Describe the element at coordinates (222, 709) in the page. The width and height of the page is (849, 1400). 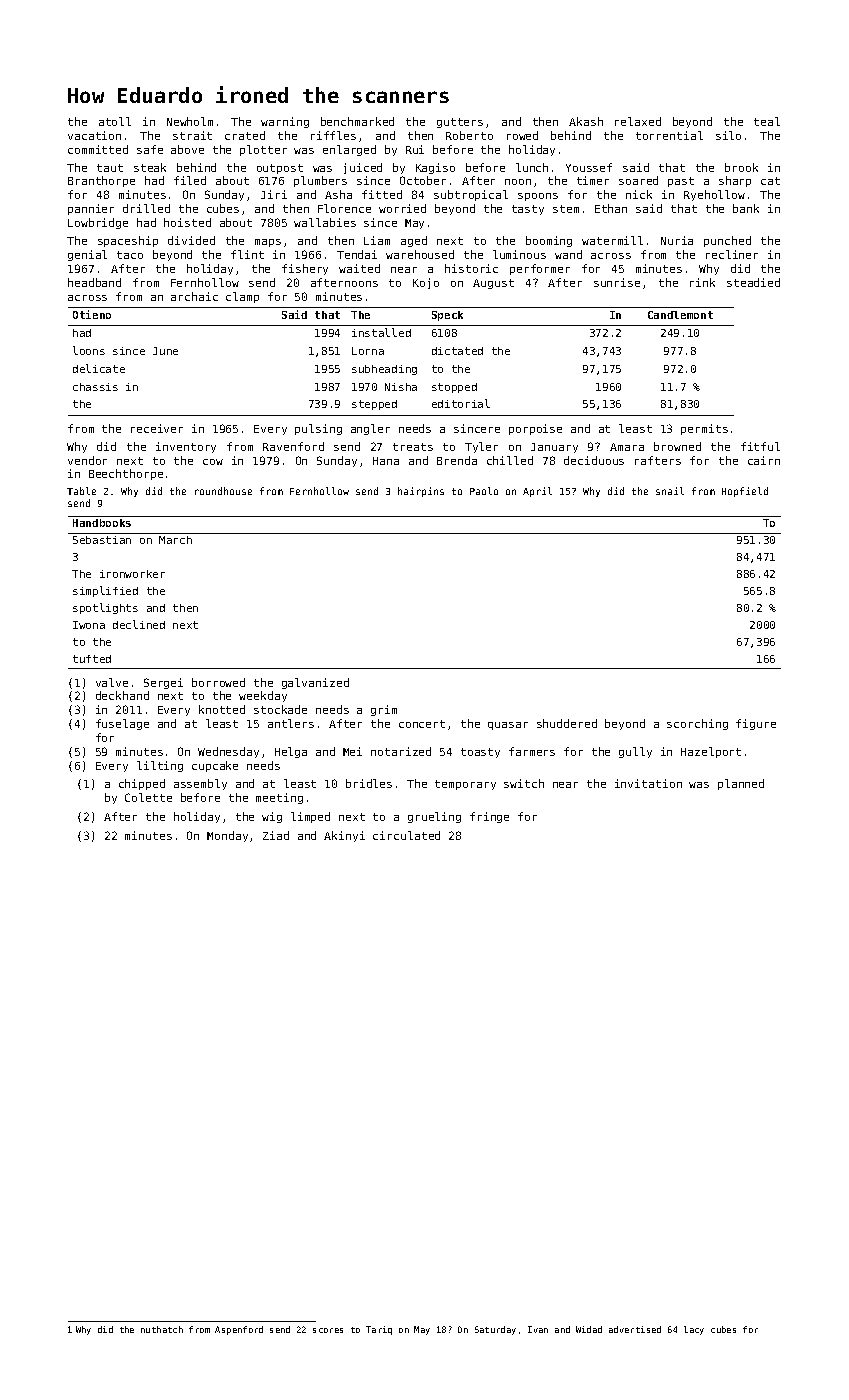
I see `knotted` at that location.
